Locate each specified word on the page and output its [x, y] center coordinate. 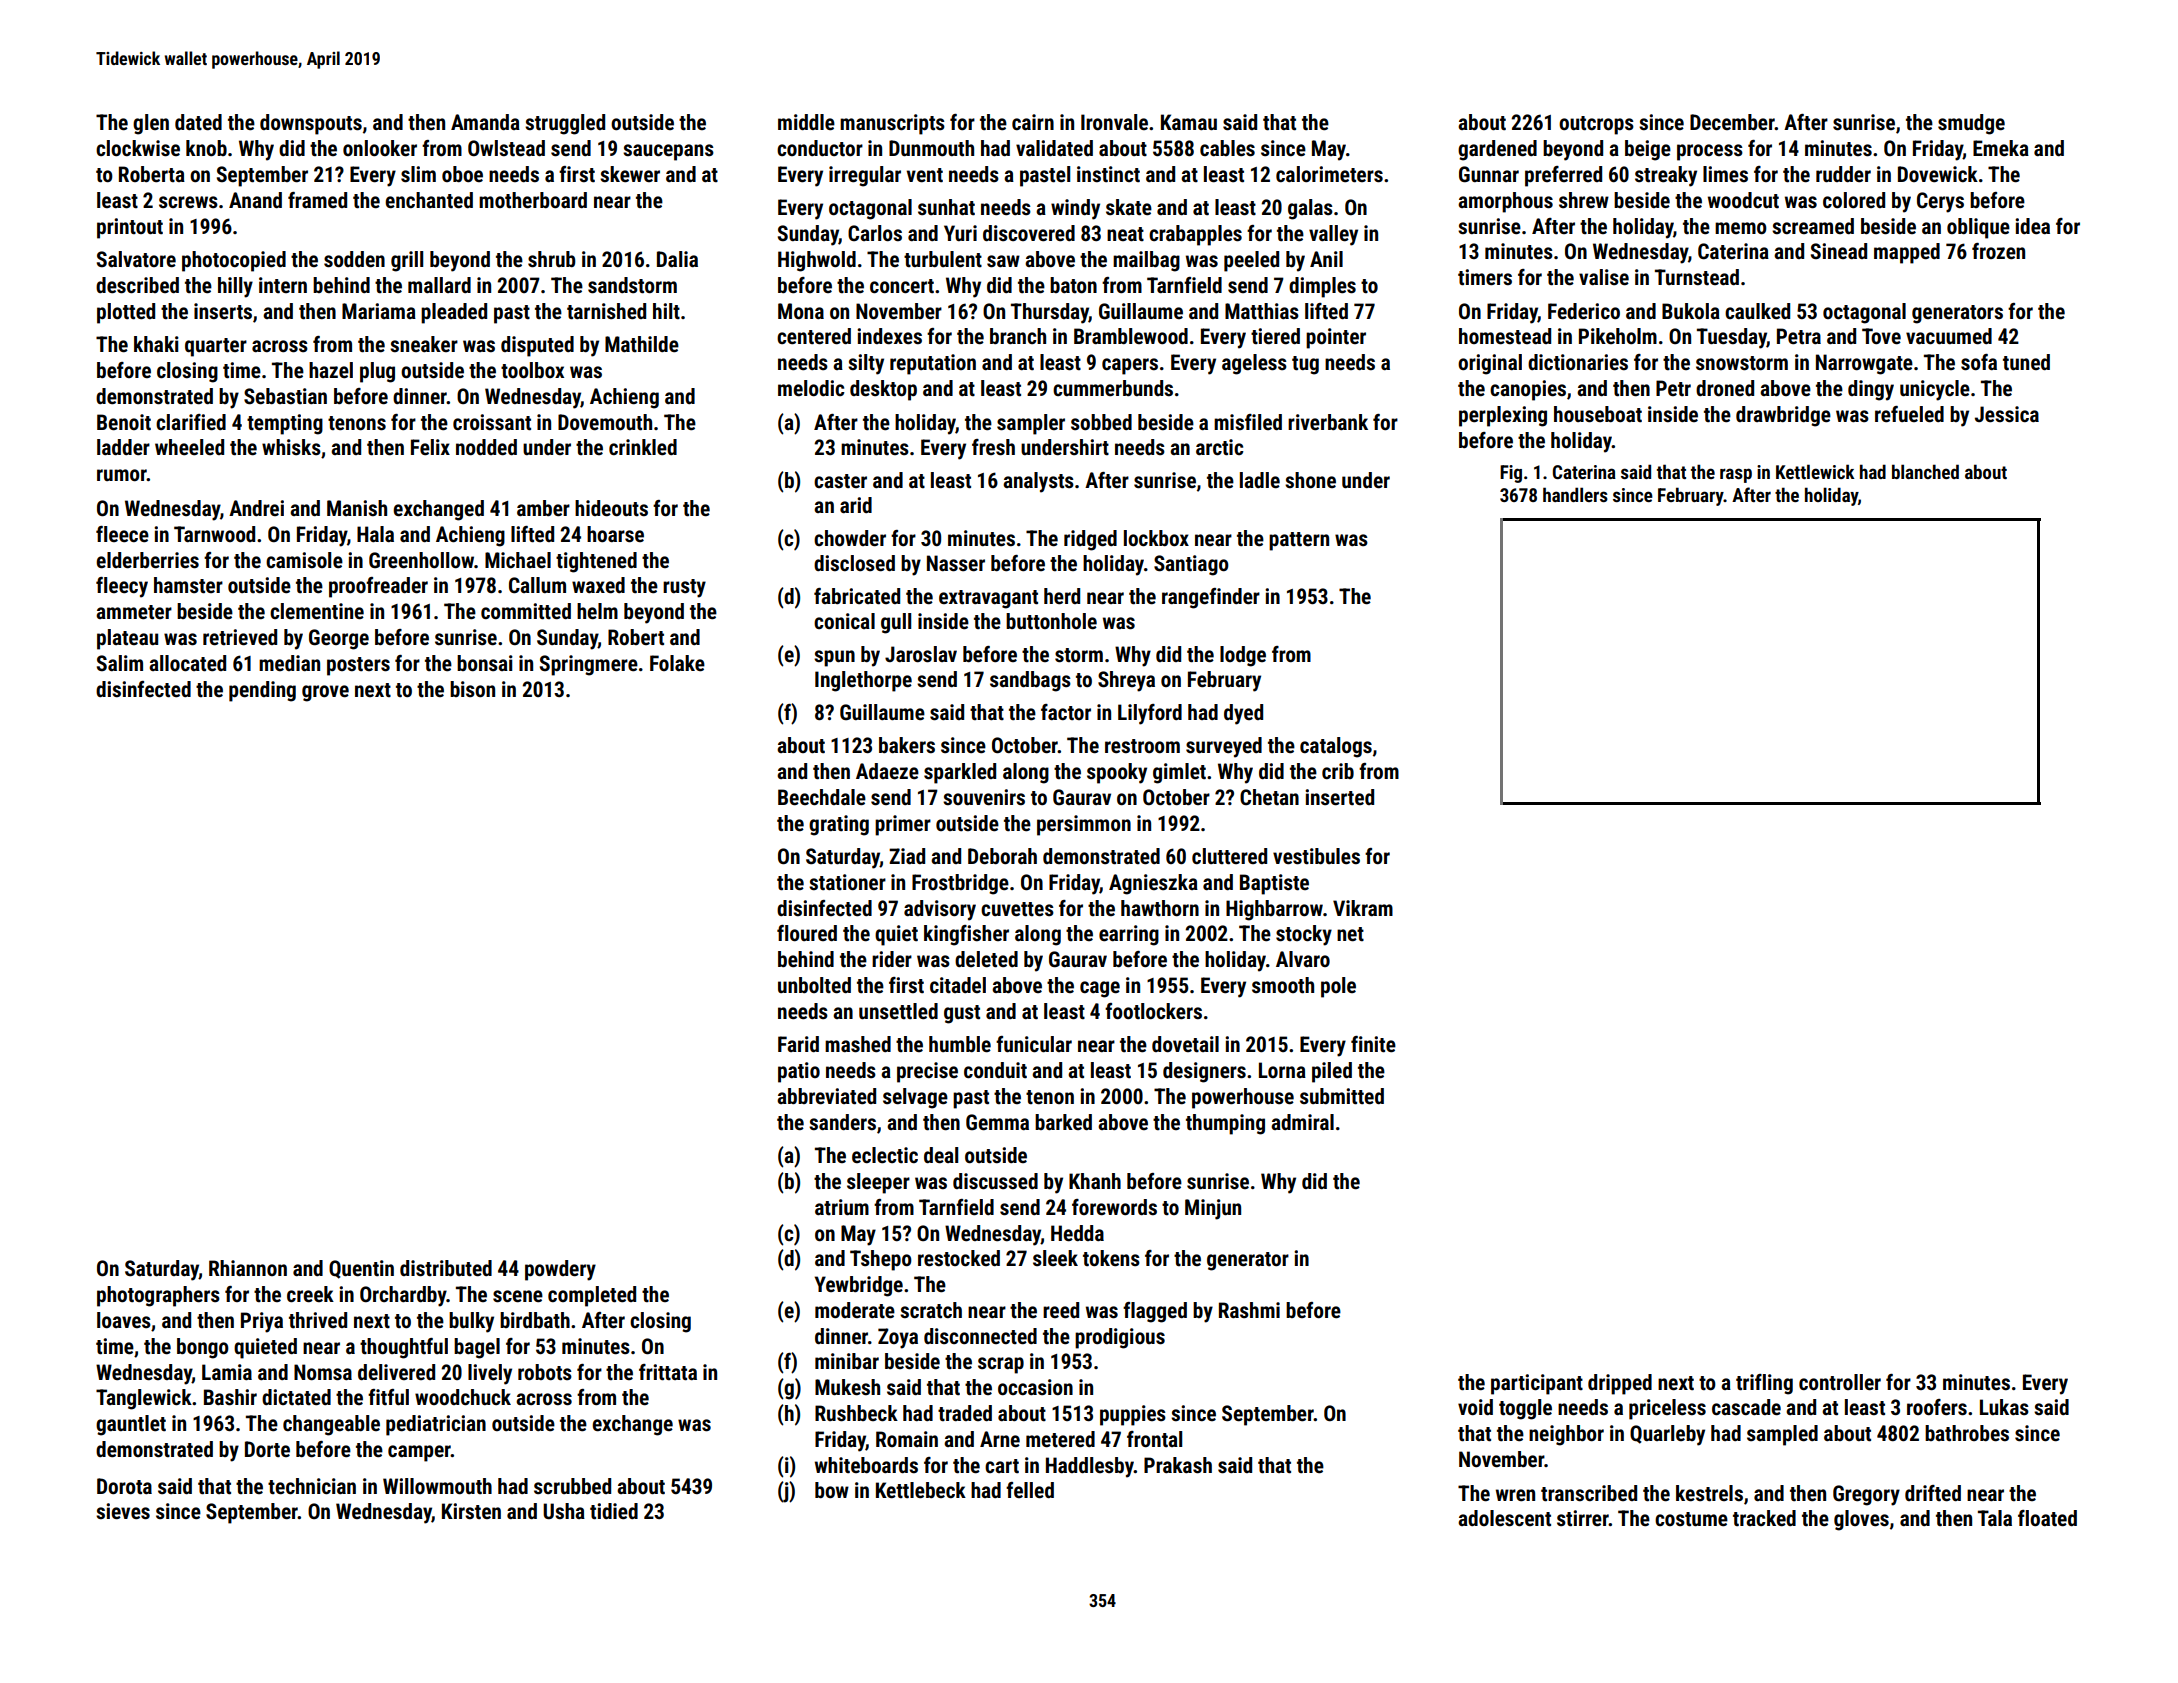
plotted [126, 313]
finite [1373, 1044]
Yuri [960, 233]
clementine [317, 611]
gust [962, 1014]
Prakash [1178, 1465]
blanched [1925, 471]
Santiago [1191, 565]
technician [312, 1486]
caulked [1757, 311]
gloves [1861, 1520]
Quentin [361, 1269]
